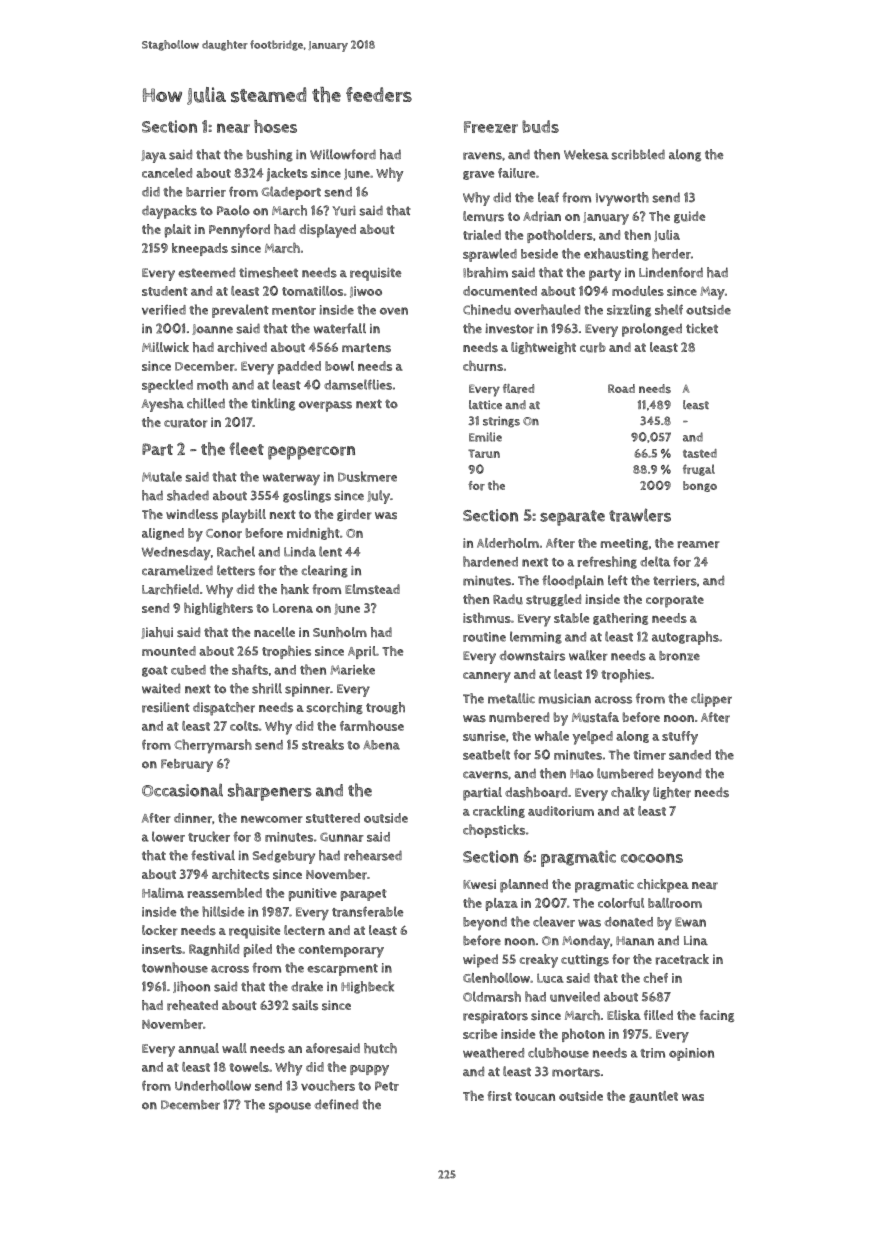  I want to click on hoses, so click(275, 126).
